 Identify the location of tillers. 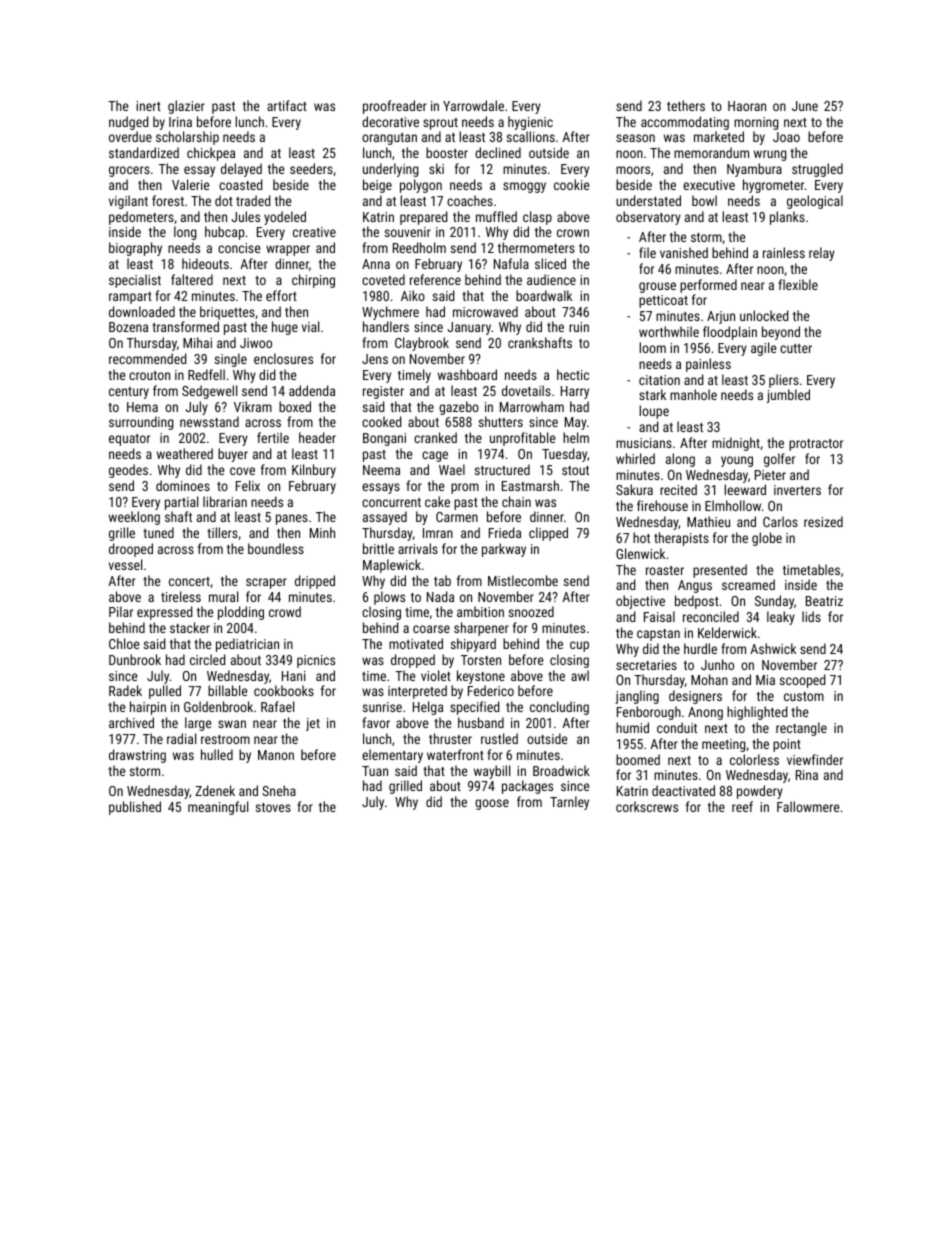
(222, 532).
